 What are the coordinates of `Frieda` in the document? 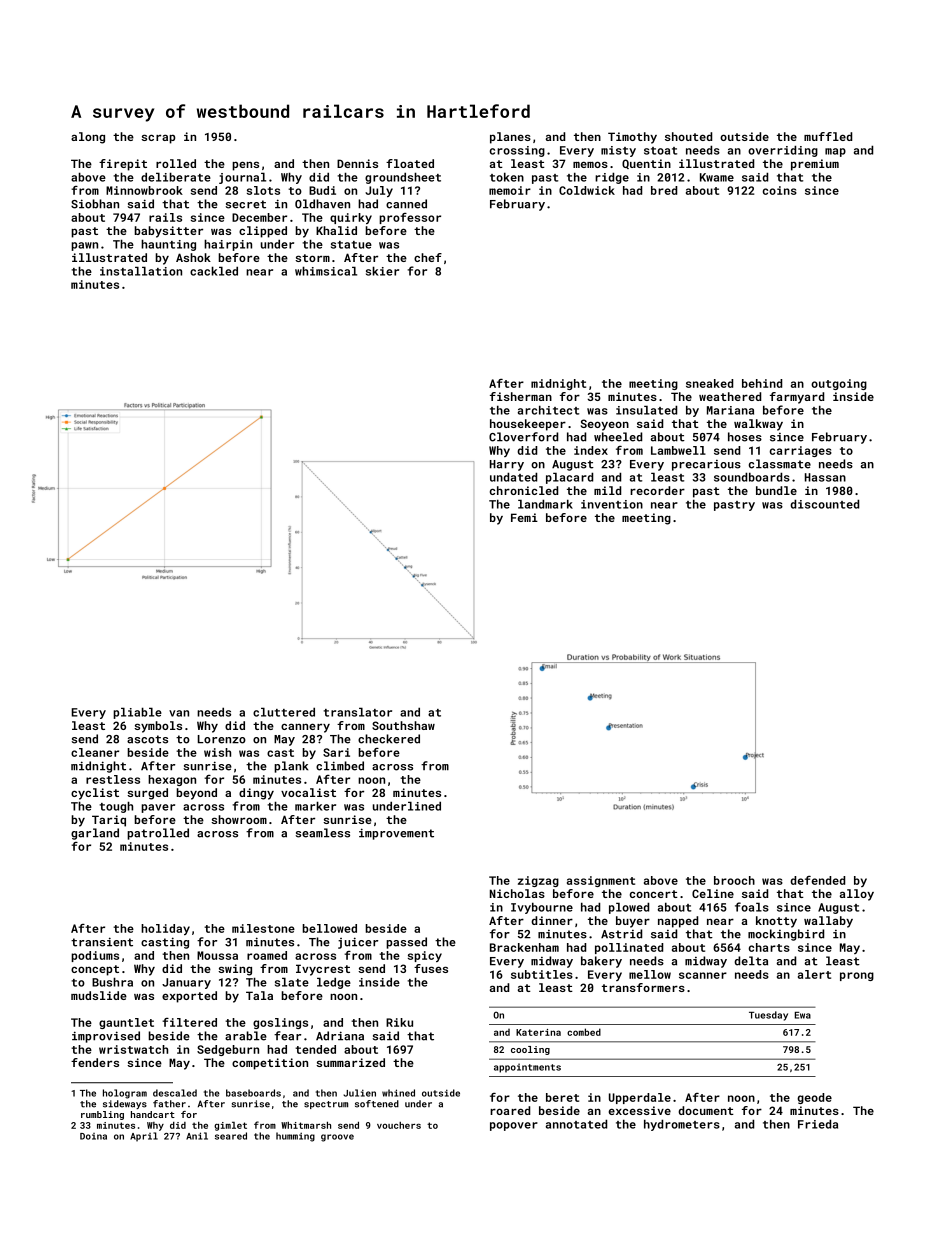 It's located at (818, 1124).
